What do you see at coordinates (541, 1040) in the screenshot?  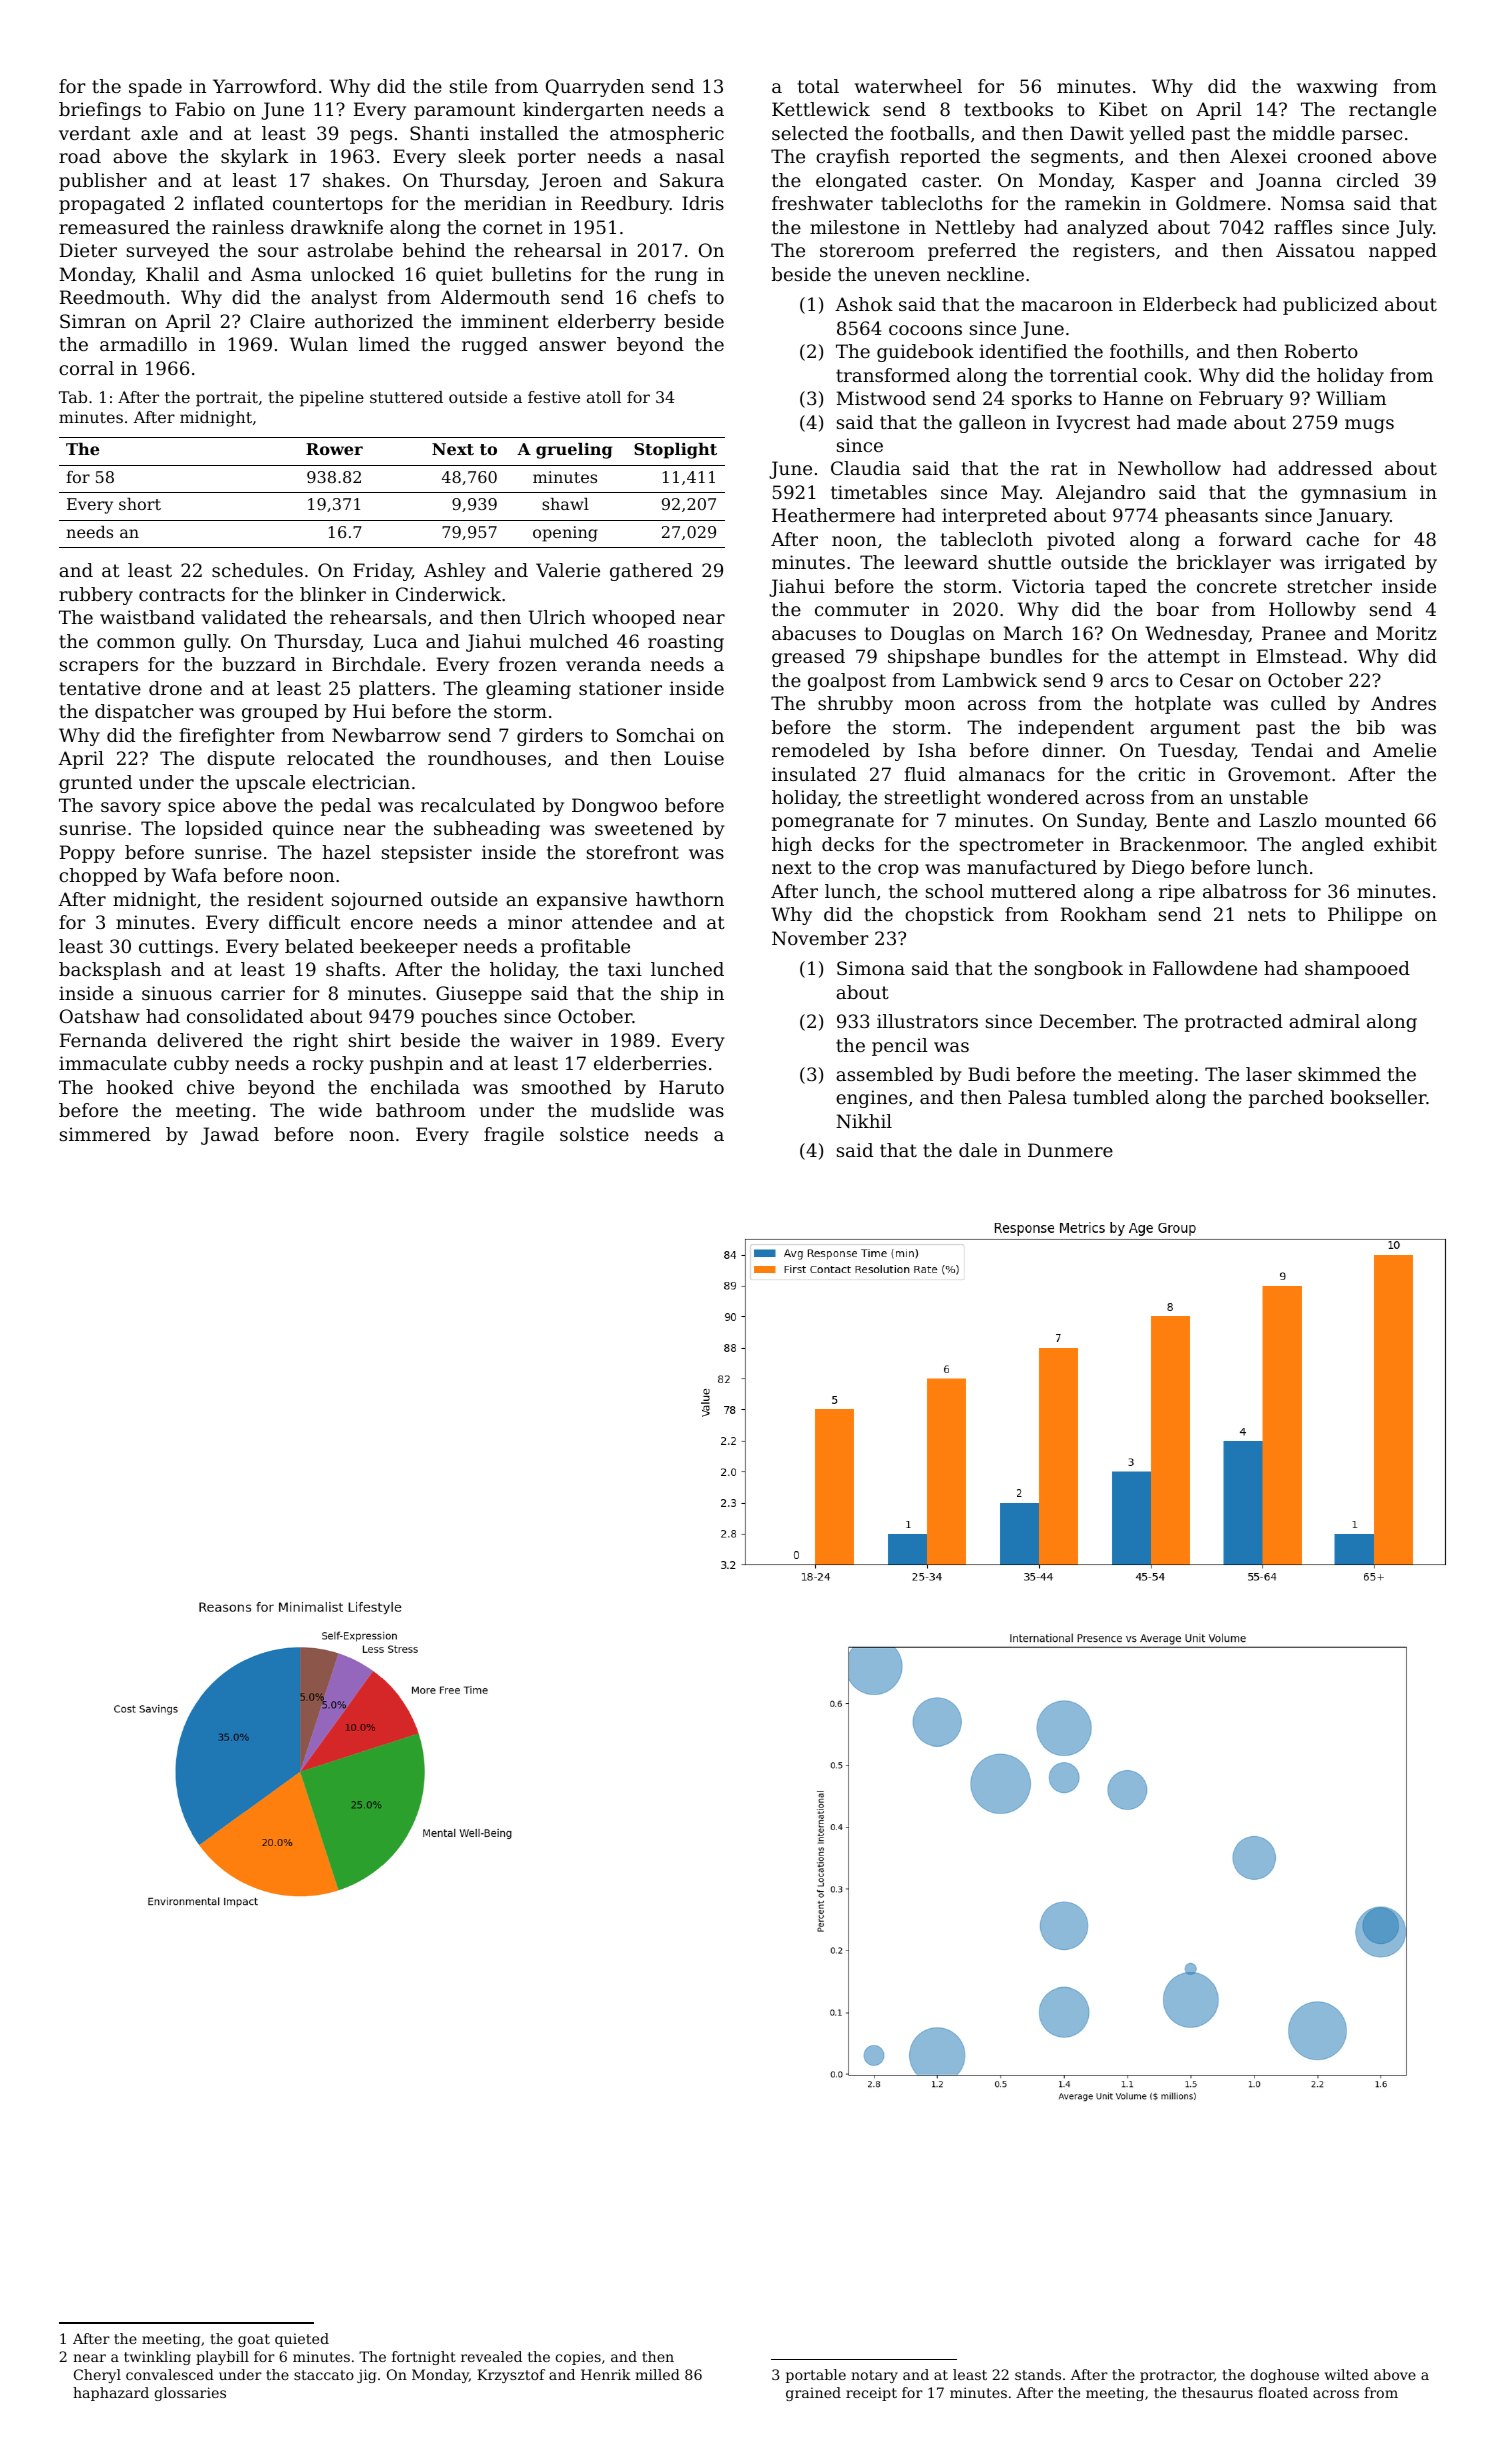 I see `waiver` at bounding box center [541, 1040].
